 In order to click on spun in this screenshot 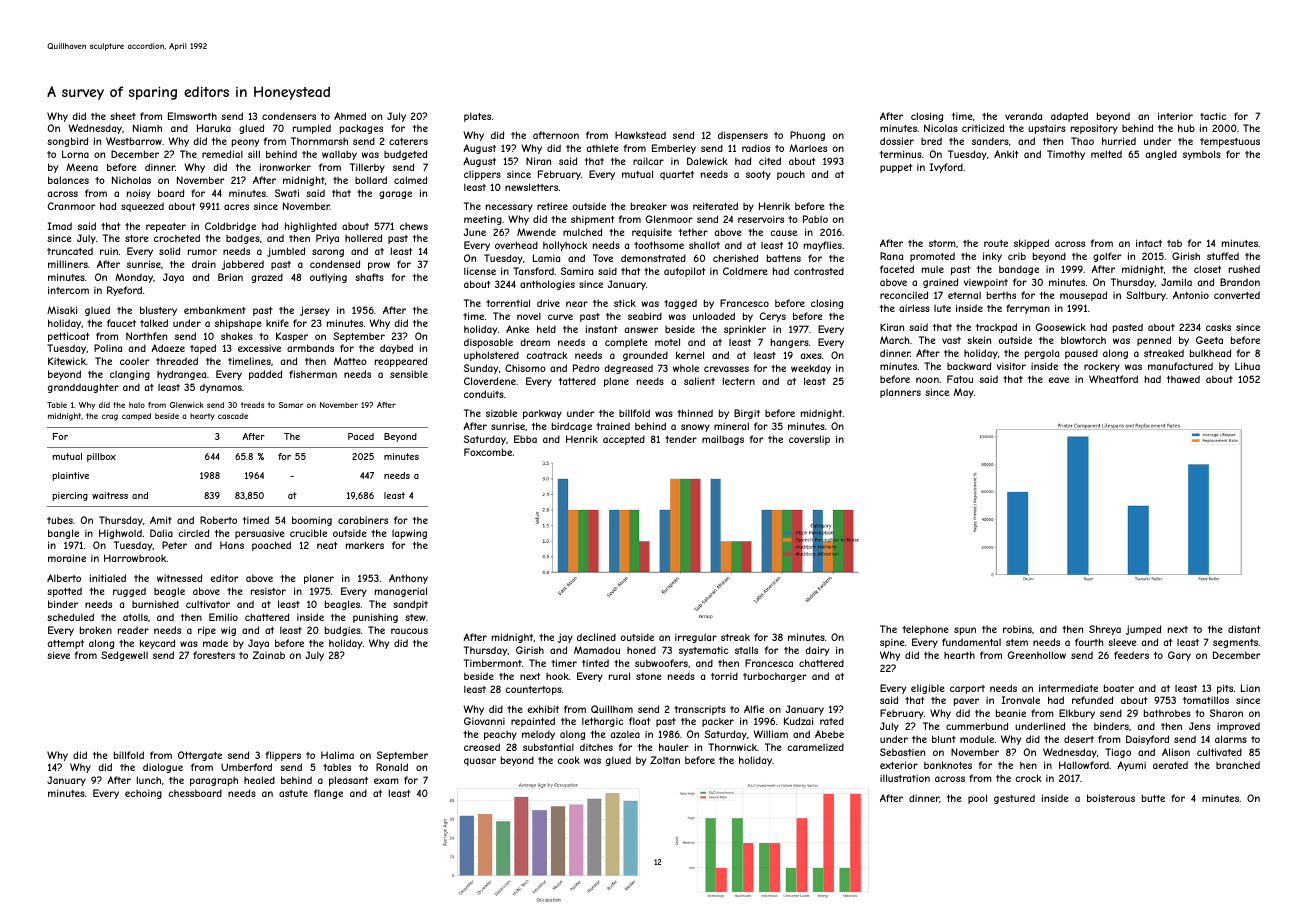, I will do `click(965, 631)`.
